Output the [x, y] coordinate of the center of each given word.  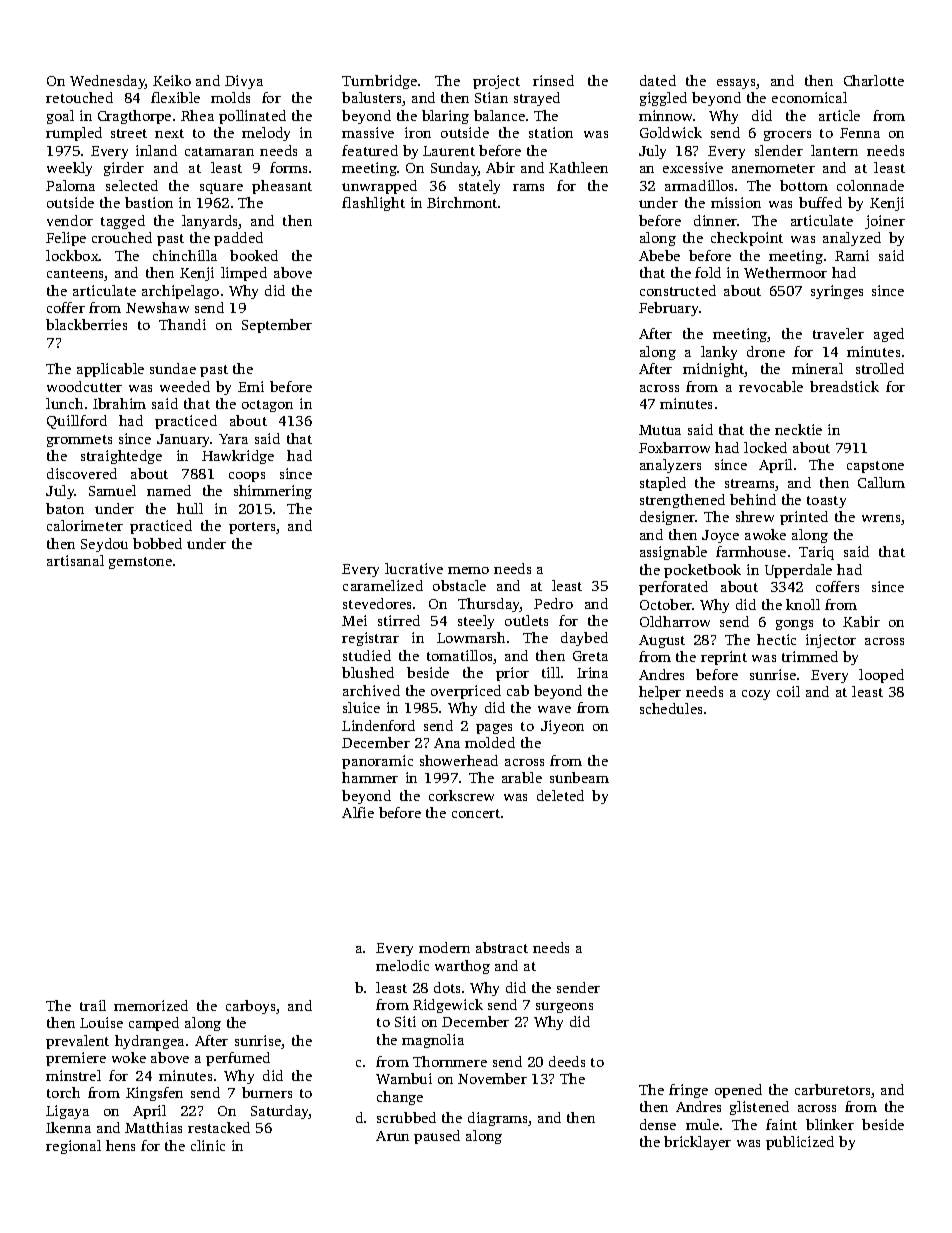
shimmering [273, 492]
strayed [537, 99]
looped [881, 676]
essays [737, 84]
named [169, 490]
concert [476, 813]
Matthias [153, 1127]
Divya [244, 82]
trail [93, 1005]
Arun [392, 1136]
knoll [803, 604]
